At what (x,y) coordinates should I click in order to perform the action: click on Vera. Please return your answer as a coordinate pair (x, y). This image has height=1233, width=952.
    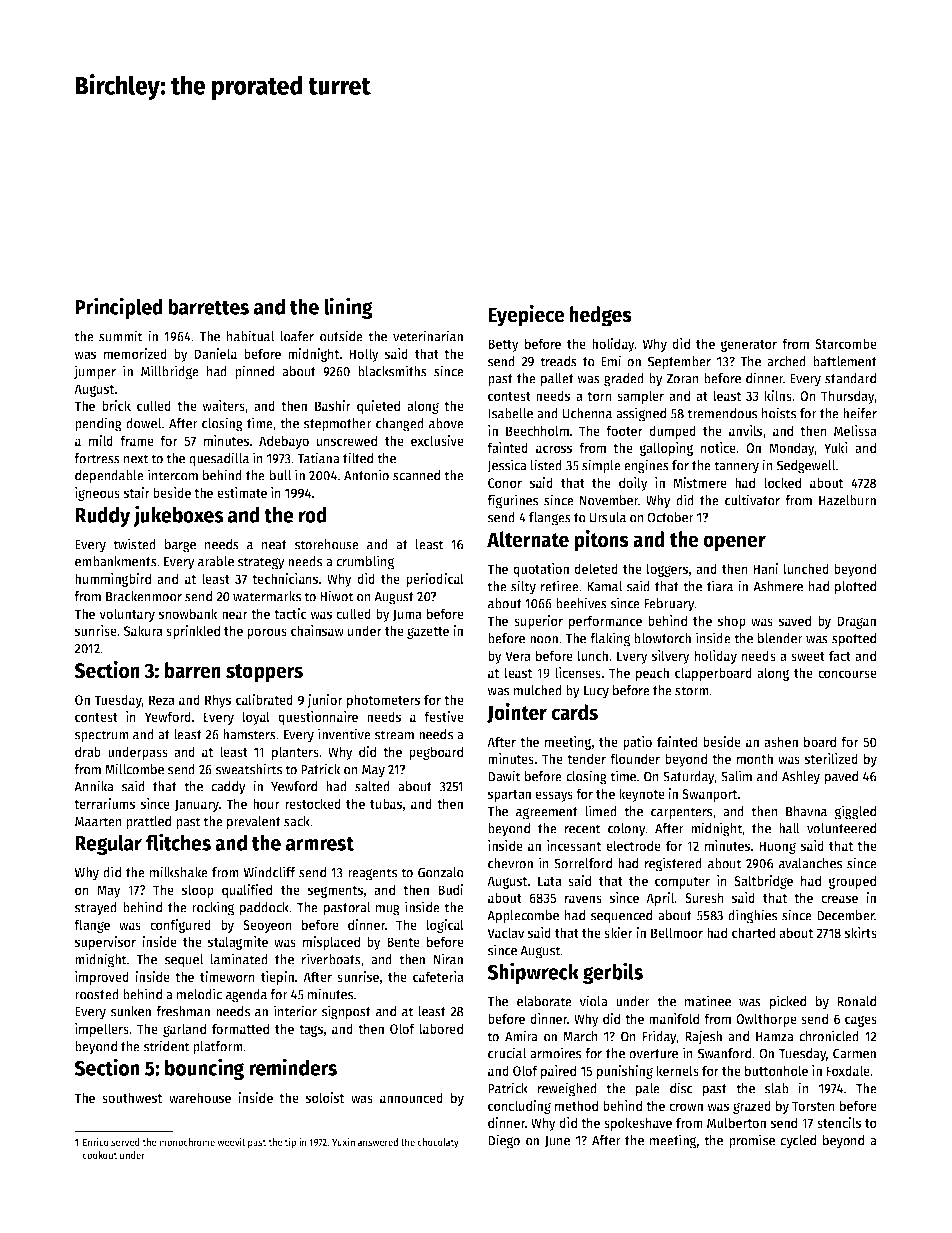
    Looking at the image, I should click on (518, 656).
